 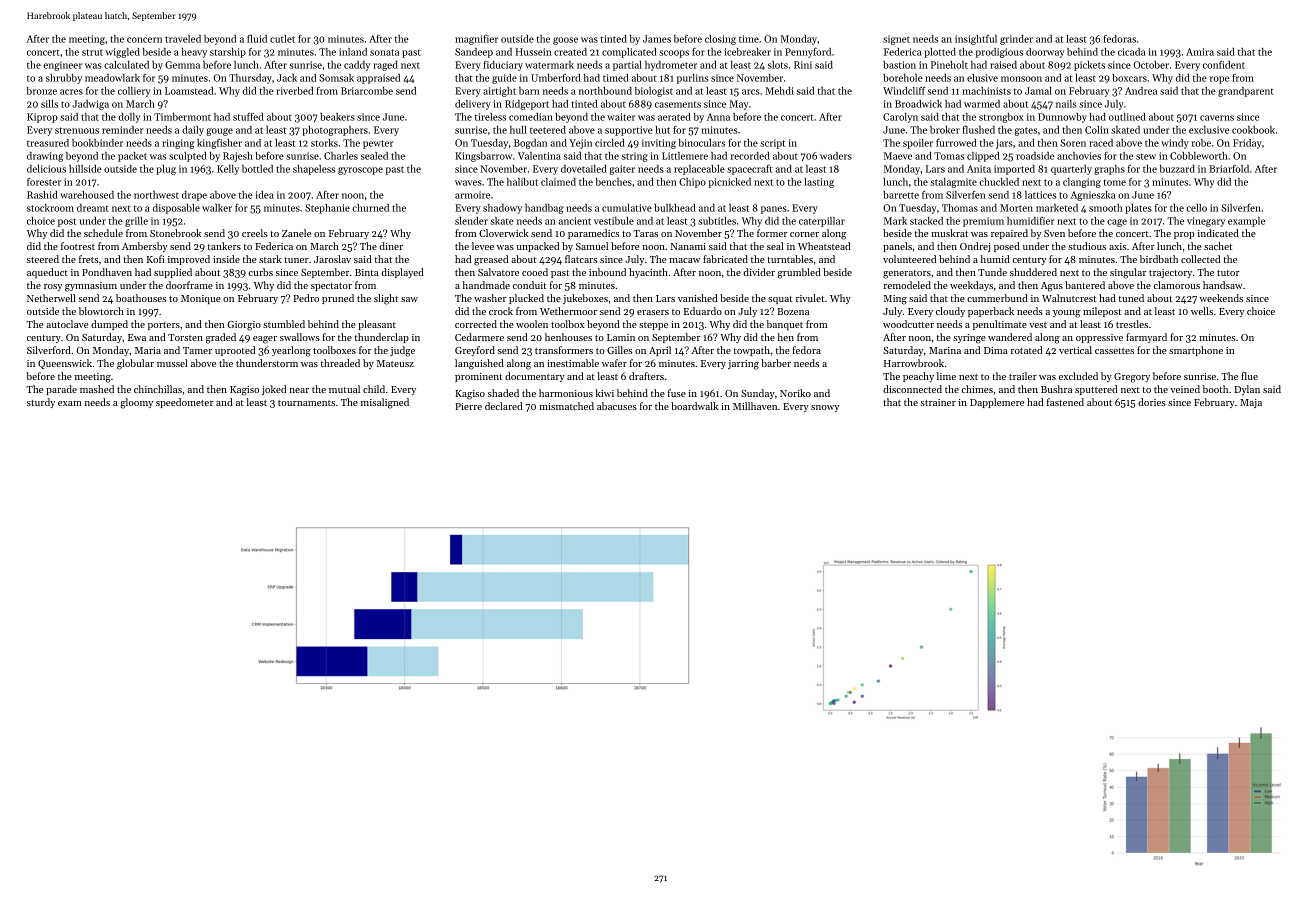 What do you see at coordinates (331, 287) in the screenshot?
I see `spectator` at bounding box center [331, 287].
